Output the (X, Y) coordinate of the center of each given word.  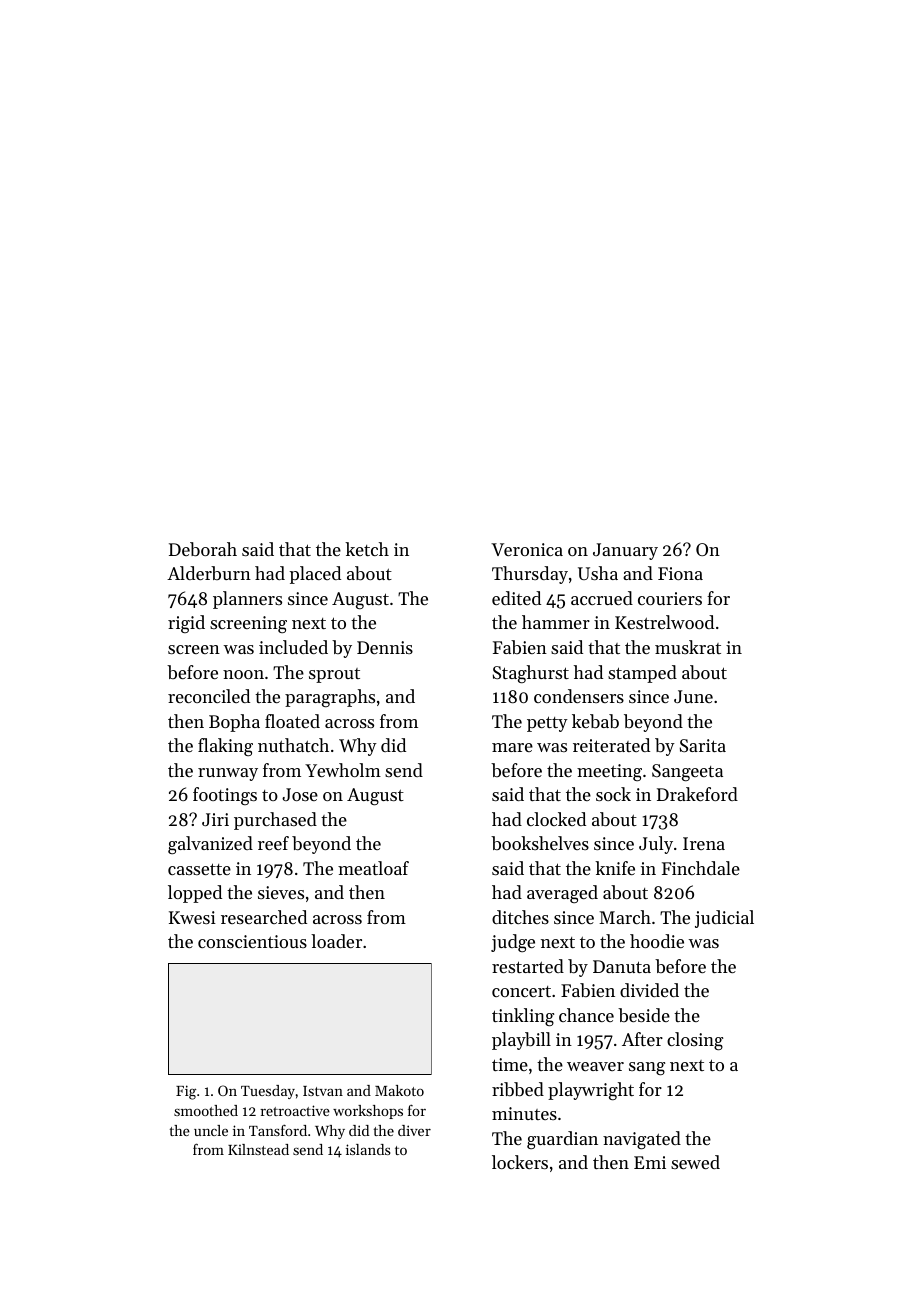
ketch (367, 549)
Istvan (323, 1091)
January (625, 551)
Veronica (527, 549)
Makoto (399, 1090)
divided (649, 990)
